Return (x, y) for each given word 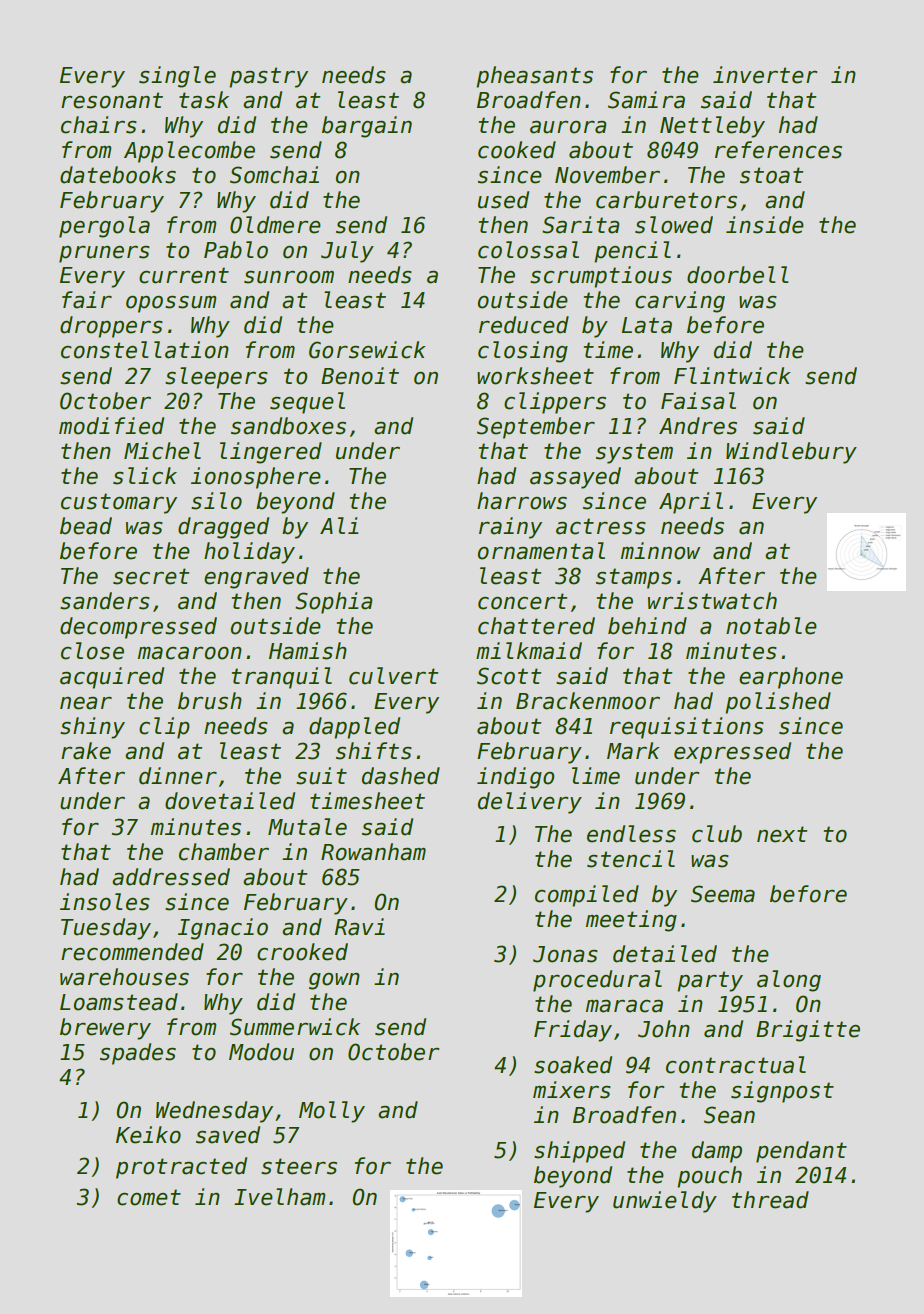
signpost (782, 1092)
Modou (261, 1052)
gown (334, 981)
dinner (178, 776)
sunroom (289, 277)
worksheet (535, 376)
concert (522, 601)
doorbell (737, 275)
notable (771, 626)
